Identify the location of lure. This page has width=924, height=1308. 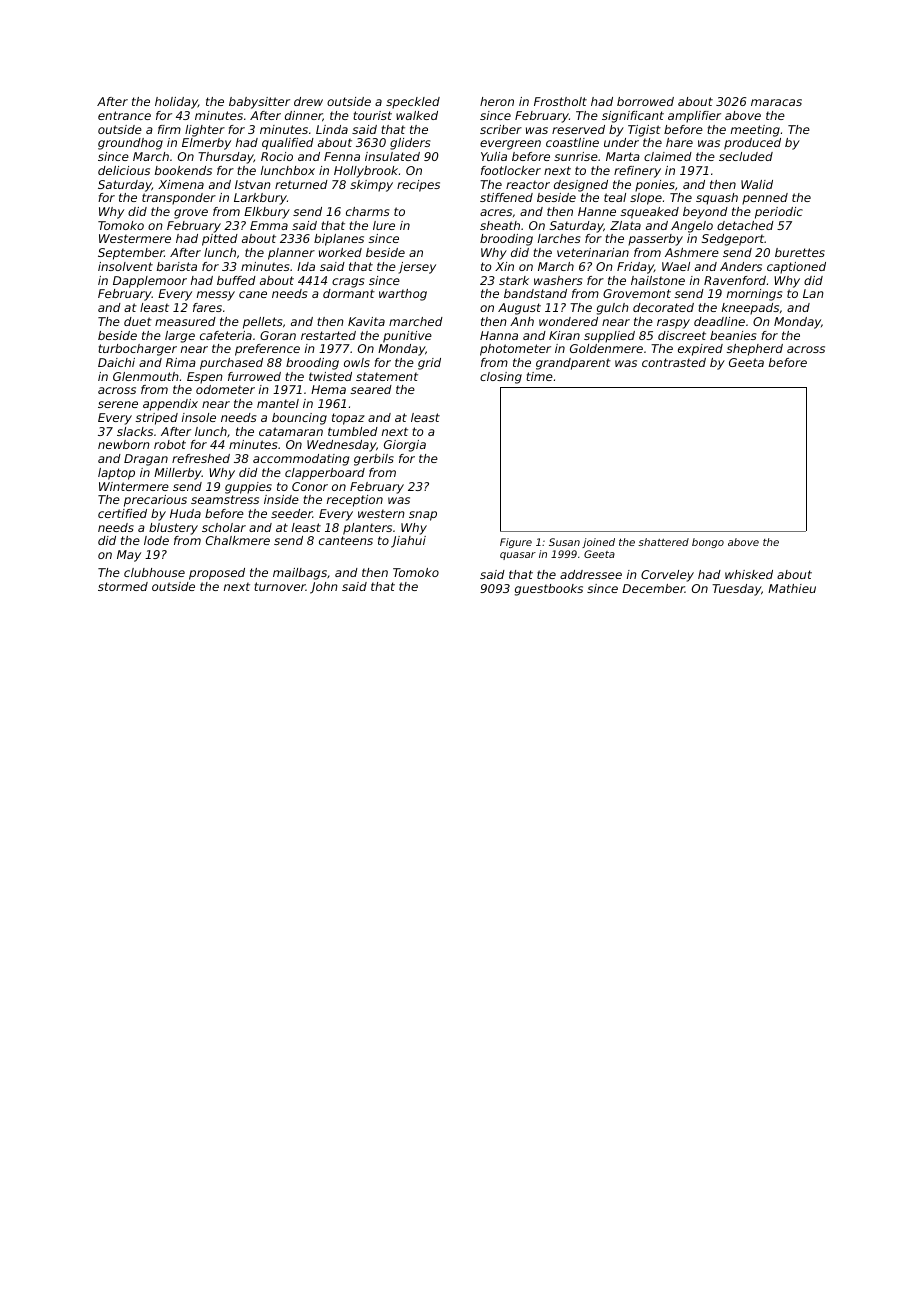
(384, 225).
